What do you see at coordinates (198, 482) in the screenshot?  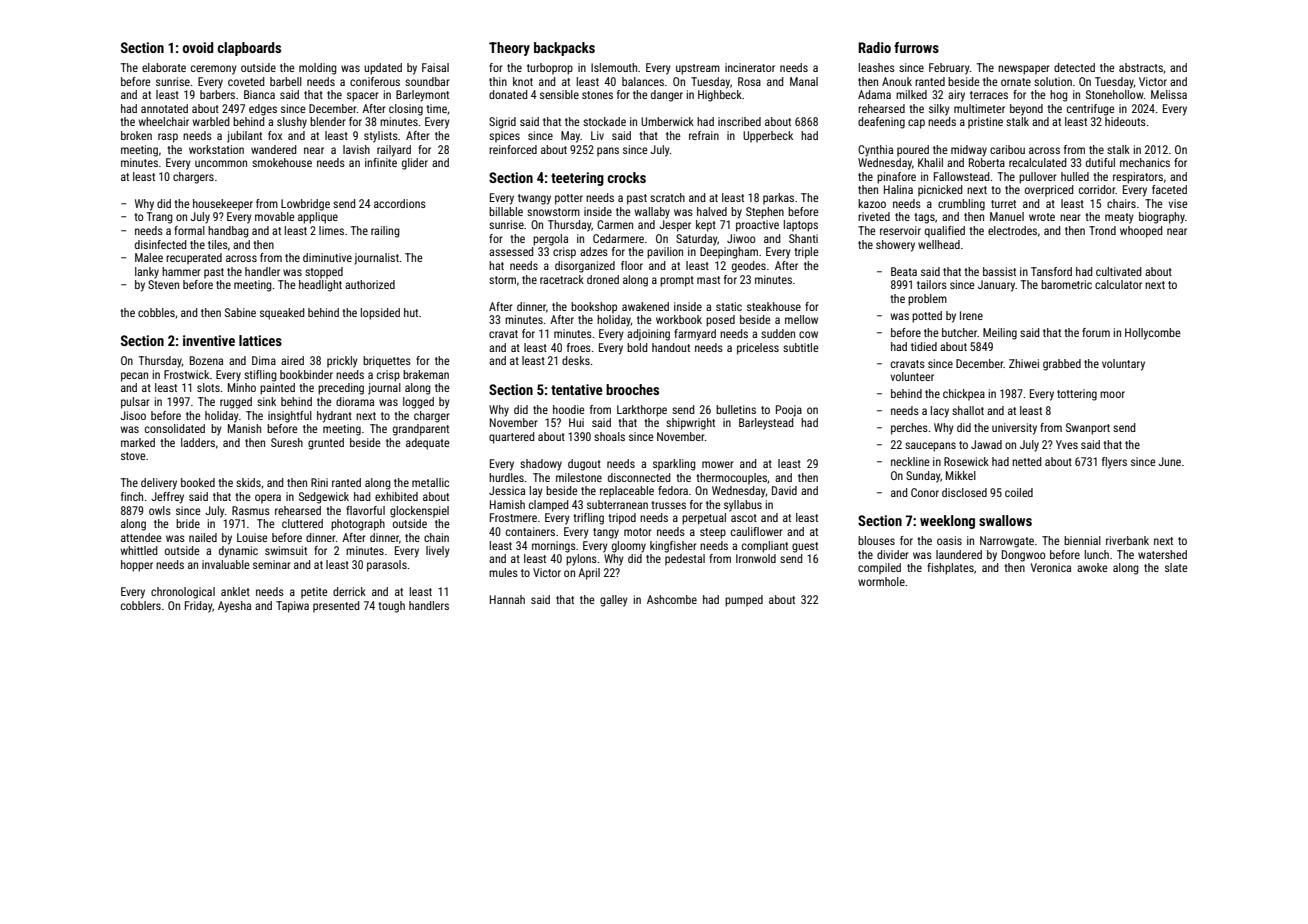 I see `booked` at bounding box center [198, 482].
